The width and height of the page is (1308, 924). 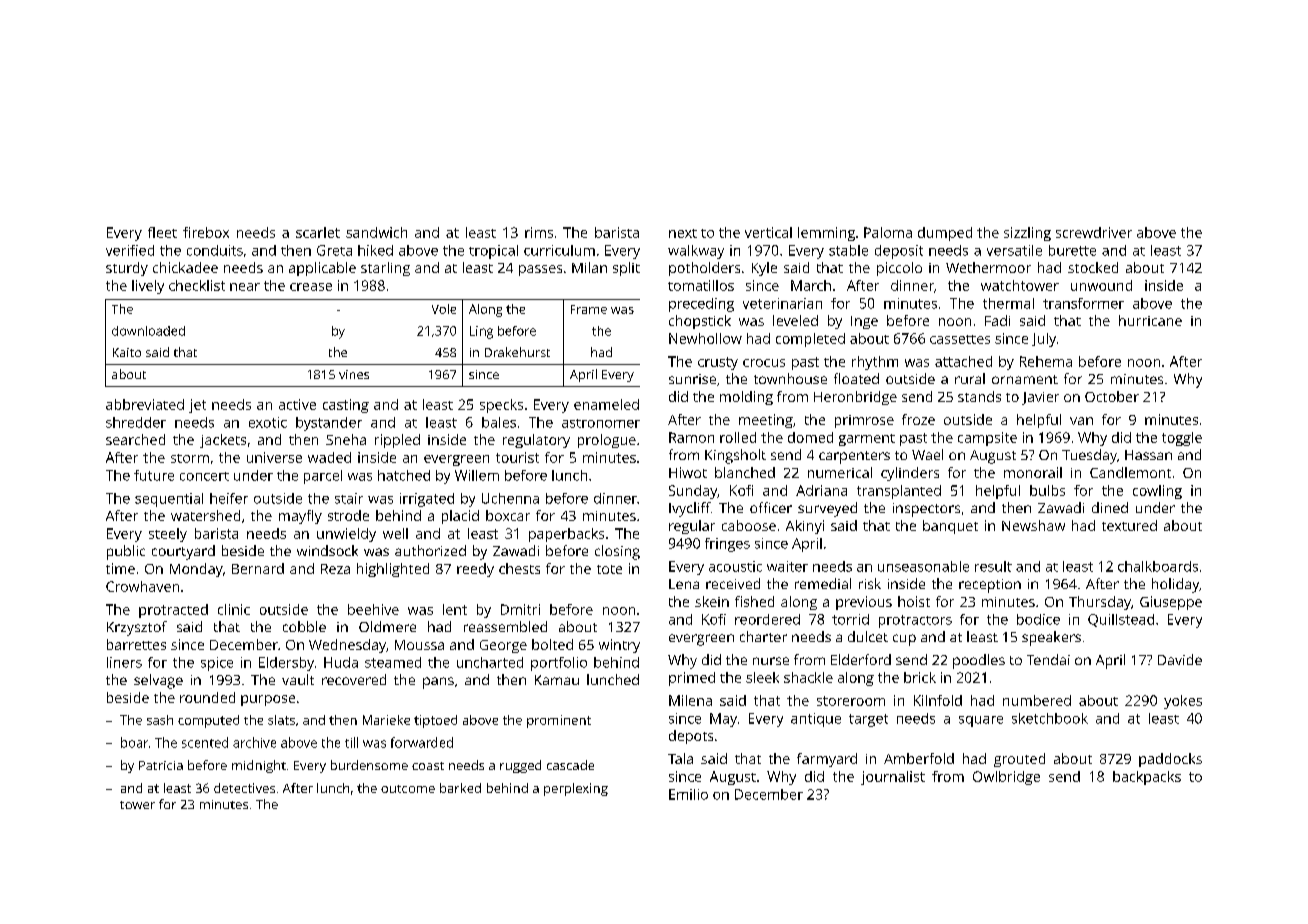 I want to click on Newhollow, so click(x=705, y=338).
